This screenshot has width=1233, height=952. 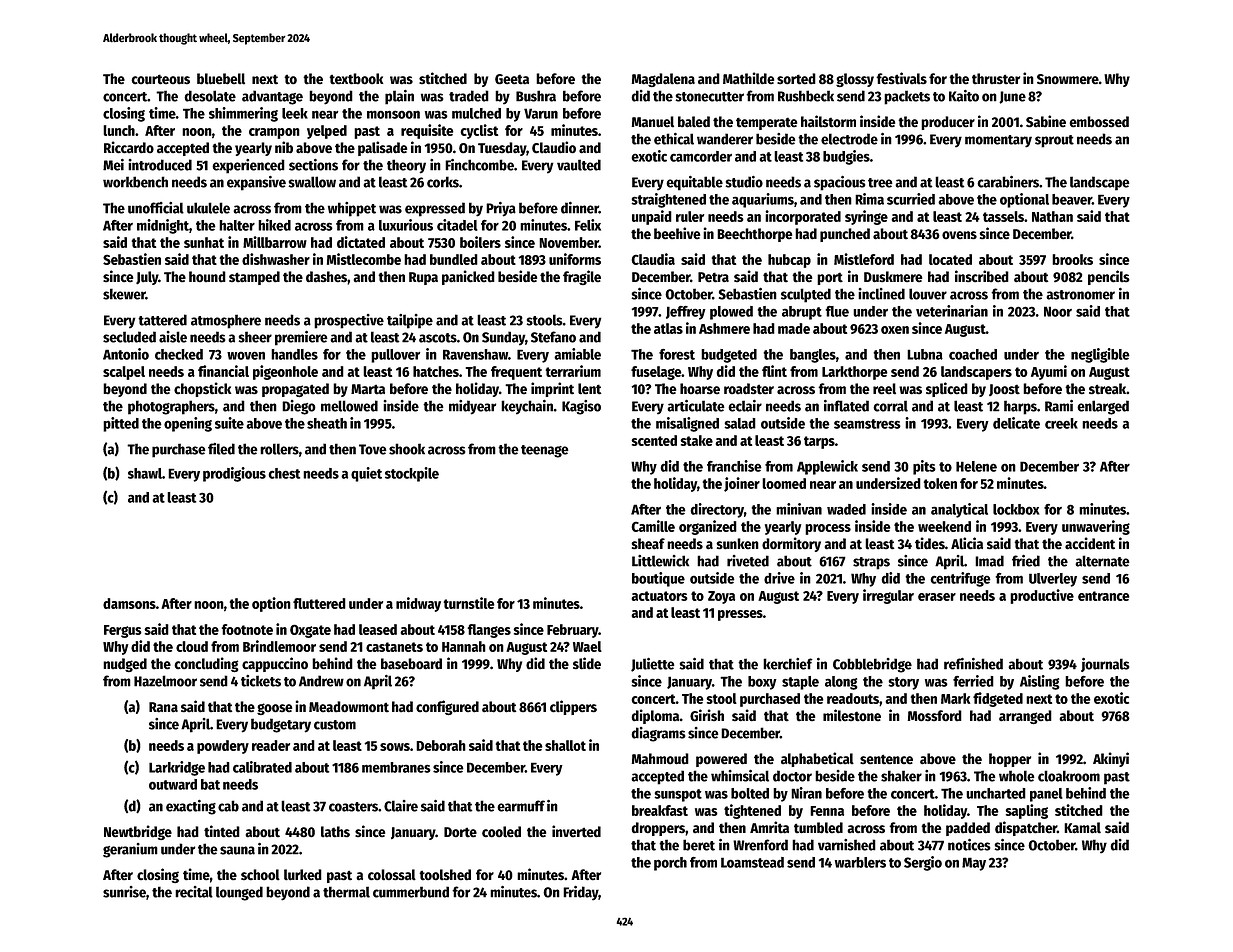 I want to click on analytical, so click(x=959, y=510).
